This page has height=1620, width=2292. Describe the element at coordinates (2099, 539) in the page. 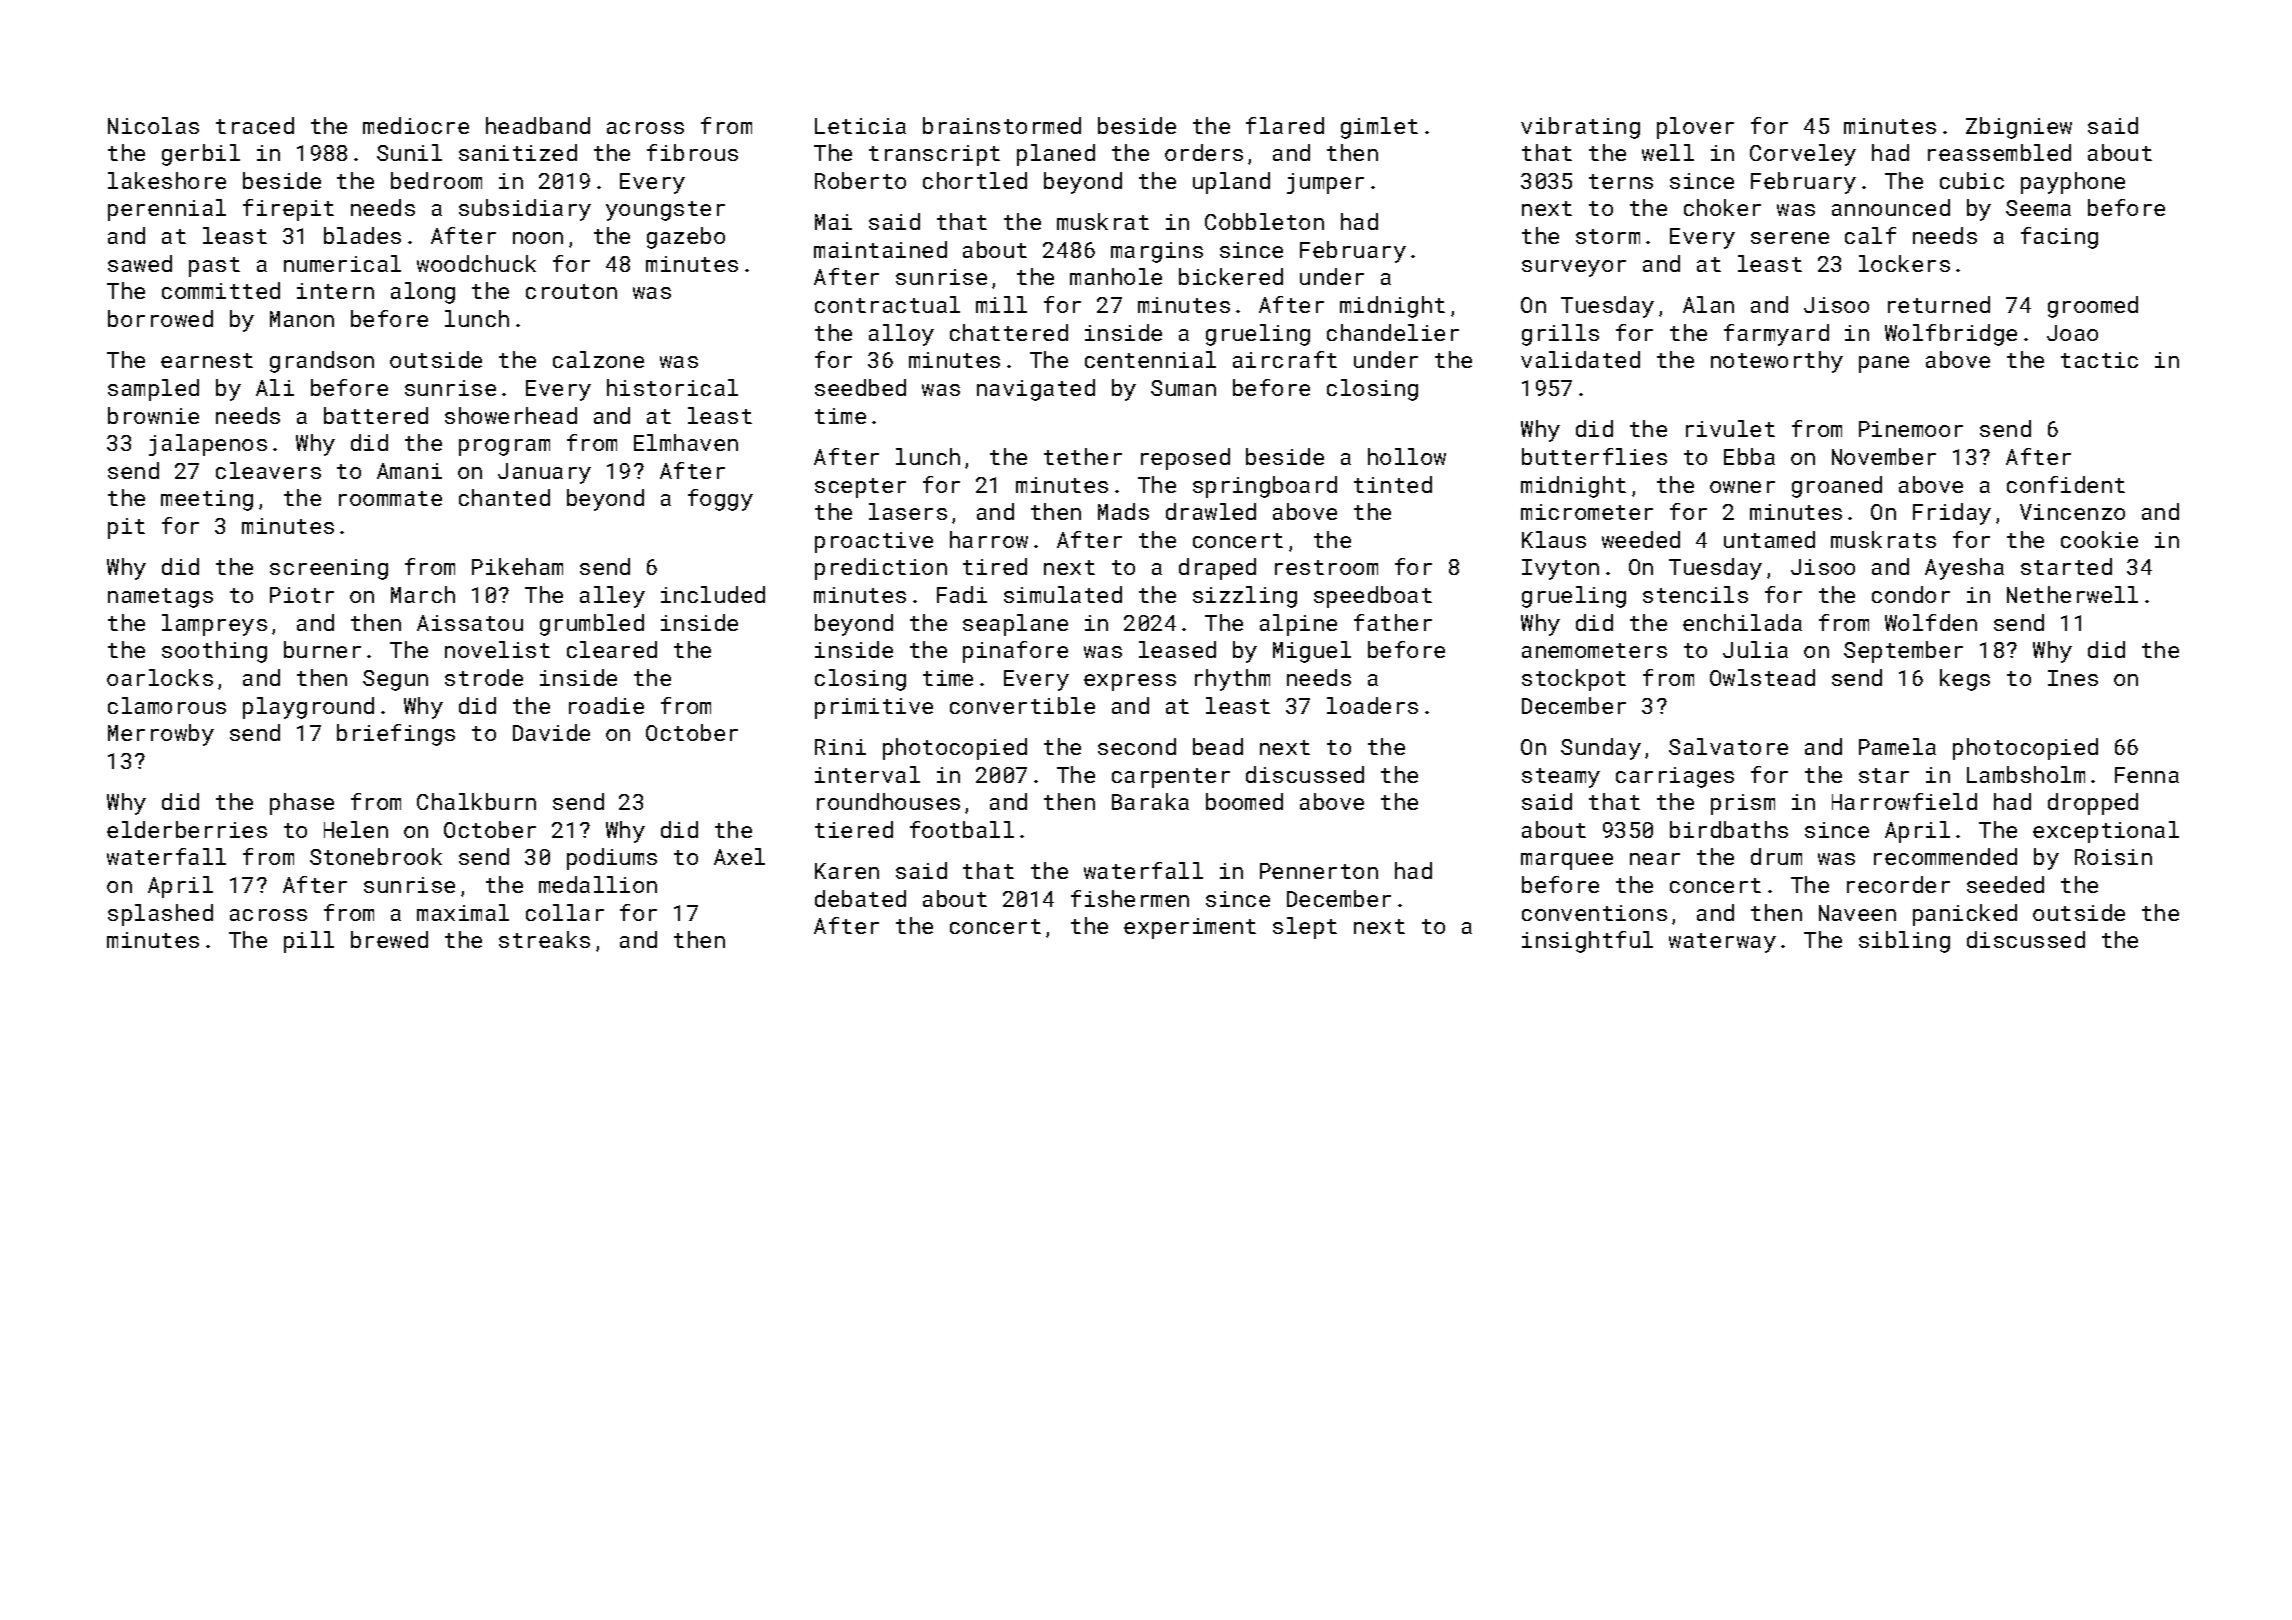

I see `cookie` at that location.
